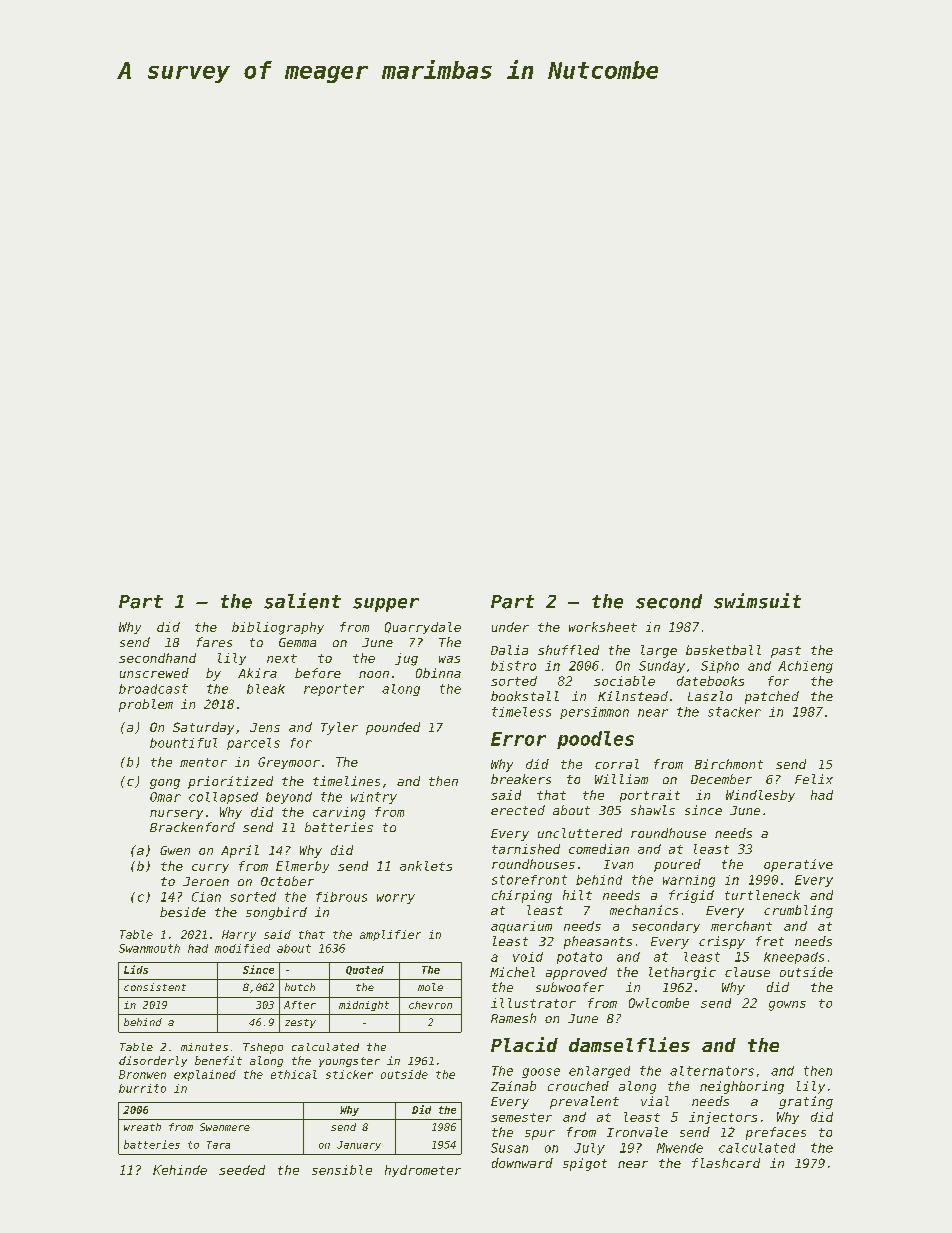 The height and width of the screenshot is (1233, 952). I want to click on seeded, so click(242, 1170).
